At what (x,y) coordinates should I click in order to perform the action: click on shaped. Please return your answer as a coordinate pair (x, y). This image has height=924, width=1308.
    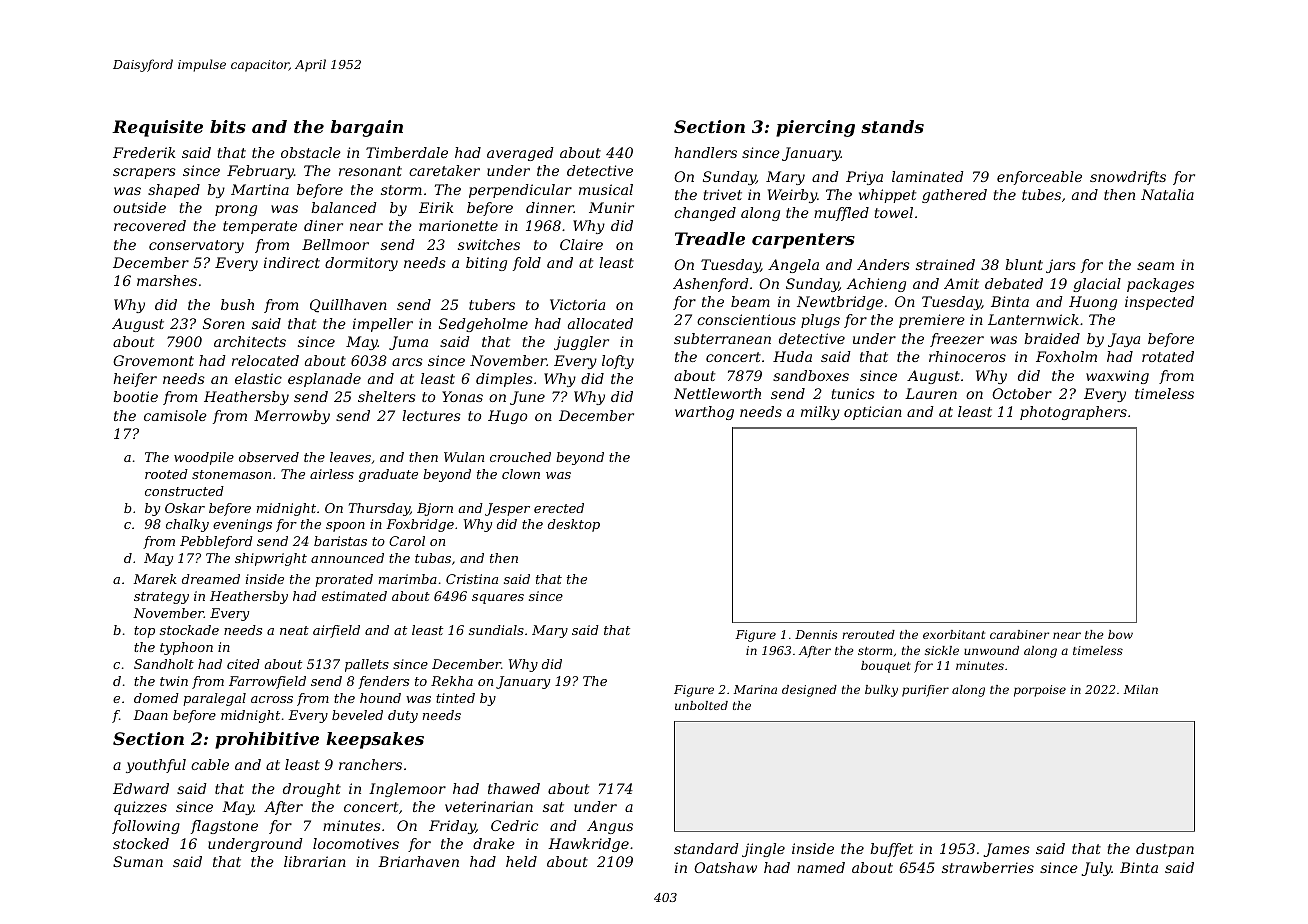
    Looking at the image, I should click on (174, 191).
